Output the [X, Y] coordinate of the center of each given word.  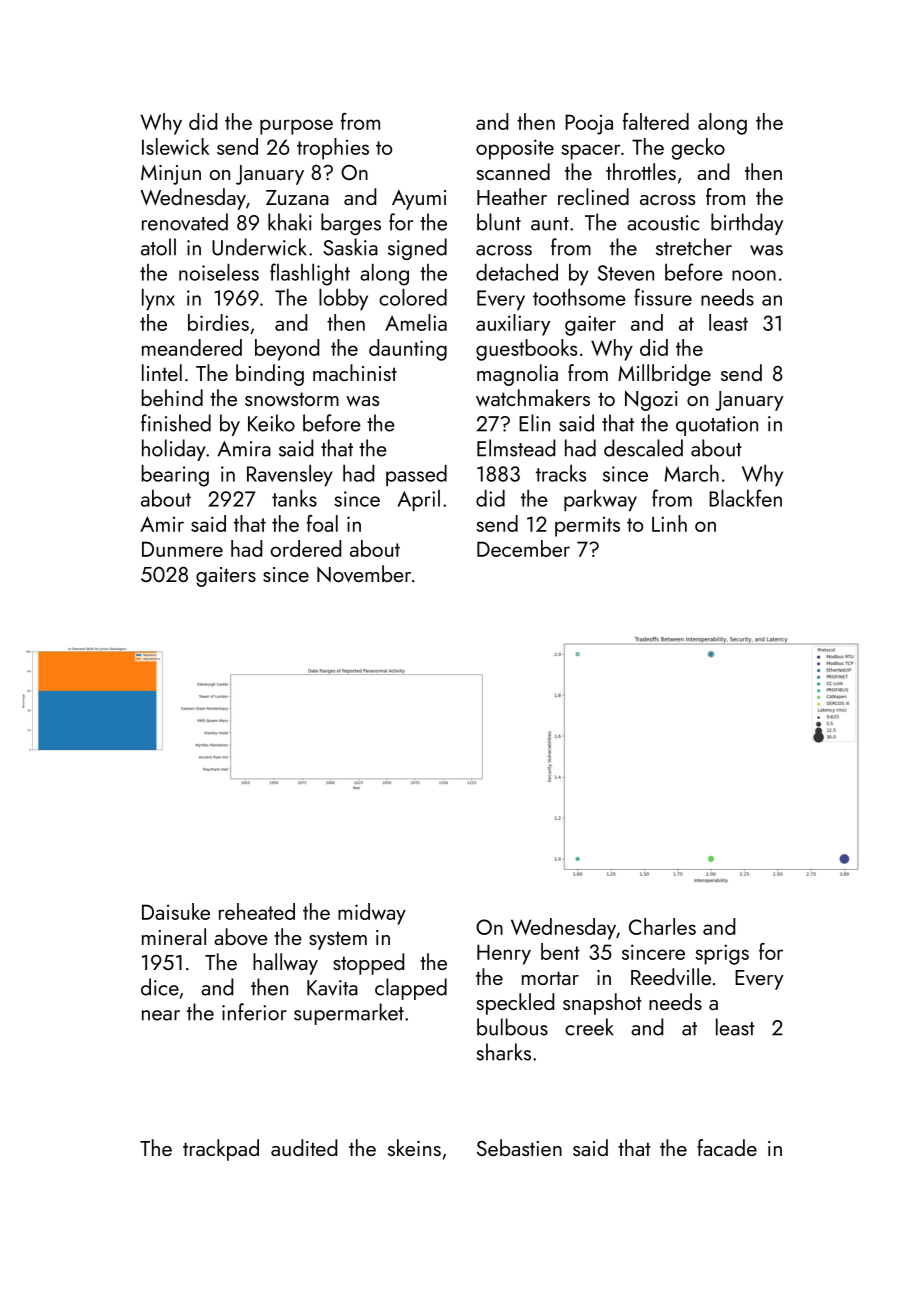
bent [560, 951]
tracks [561, 473]
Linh [669, 523]
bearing [175, 475]
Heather [512, 196]
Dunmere [182, 549]
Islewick [176, 146]
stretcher [694, 247]
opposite [515, 149]
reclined [593, 196]
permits [587, 526]
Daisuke [176, 911]
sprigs [722, 954]
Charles [662, 926]
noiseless [219, 272]
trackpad [221, 1150]
